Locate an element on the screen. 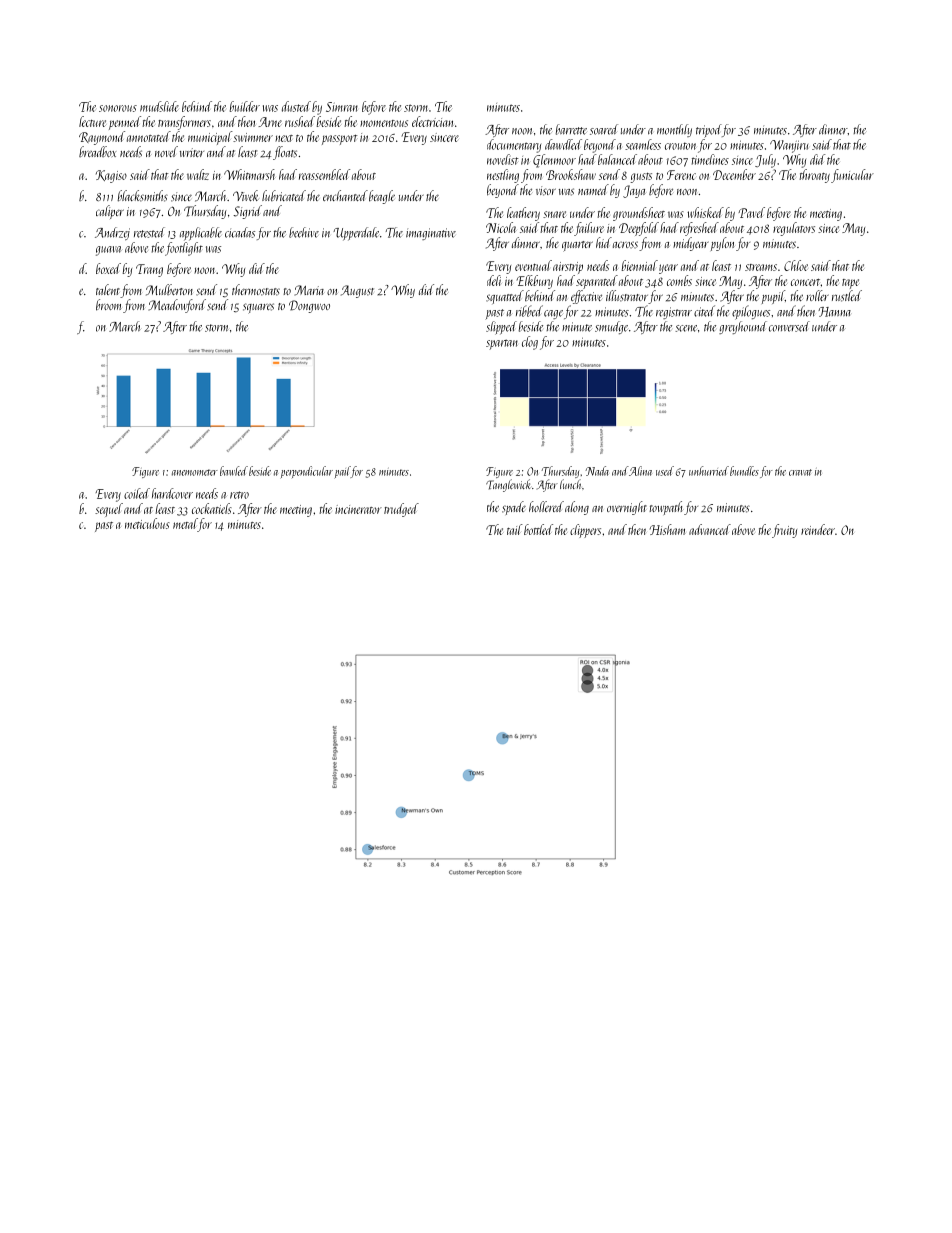 The width and height of the screenshot is (952, 1233). Sigrid is located at coordinates (247, 212).
